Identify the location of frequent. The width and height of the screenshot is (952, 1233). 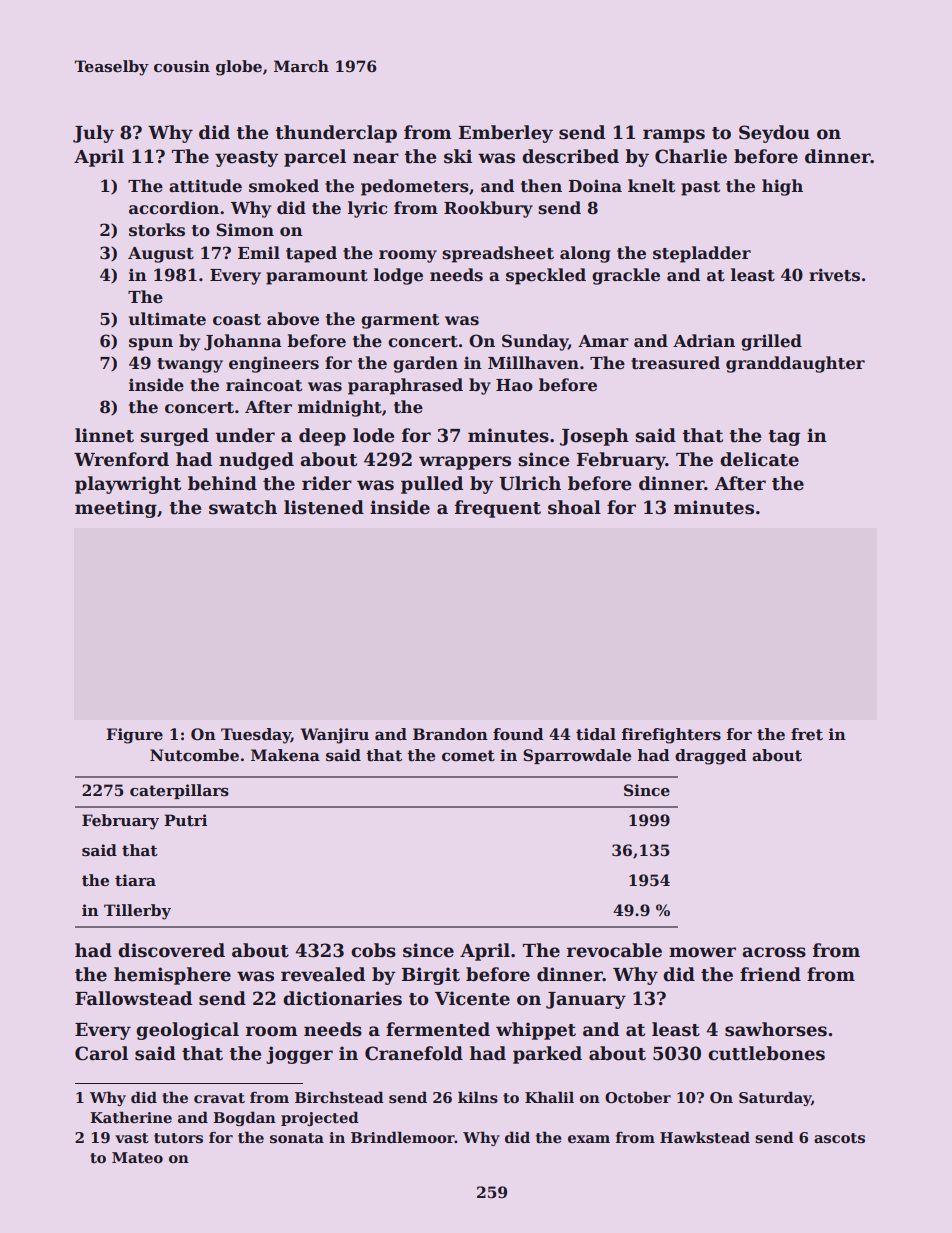
(498, 509).
